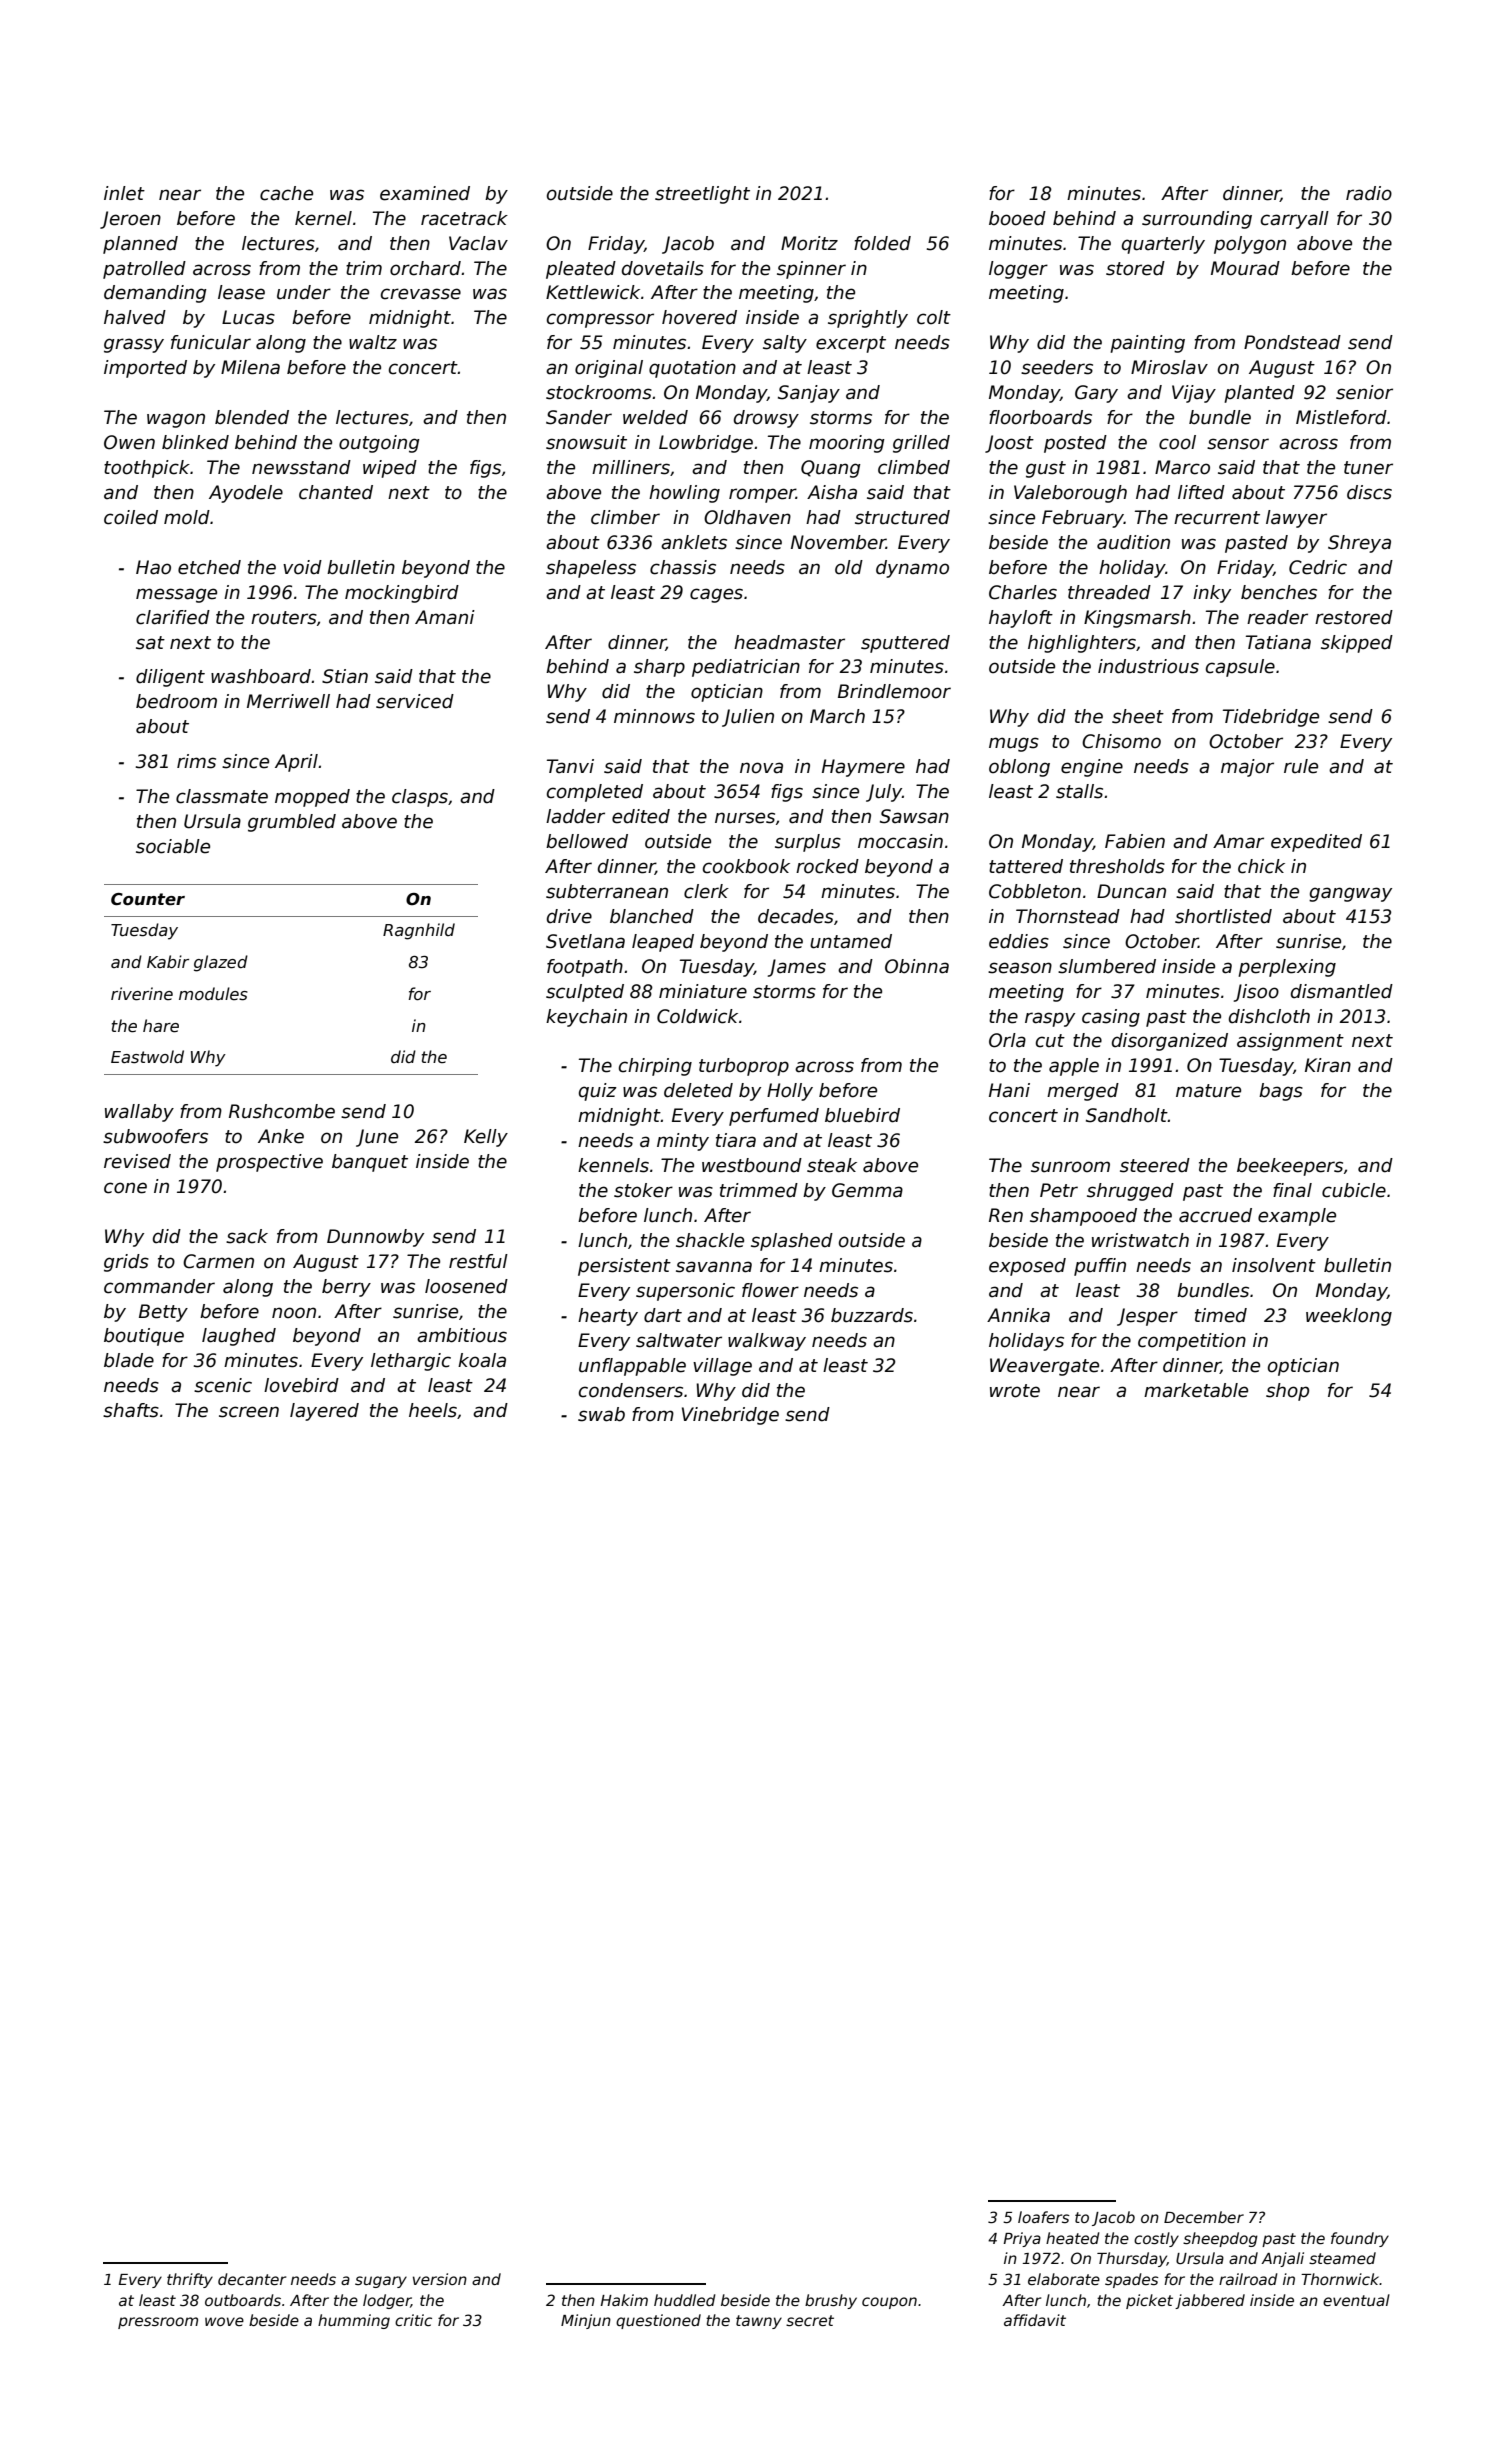 This document has width=1496, height=2464. I want to click on wiped, so click(390, 469).
